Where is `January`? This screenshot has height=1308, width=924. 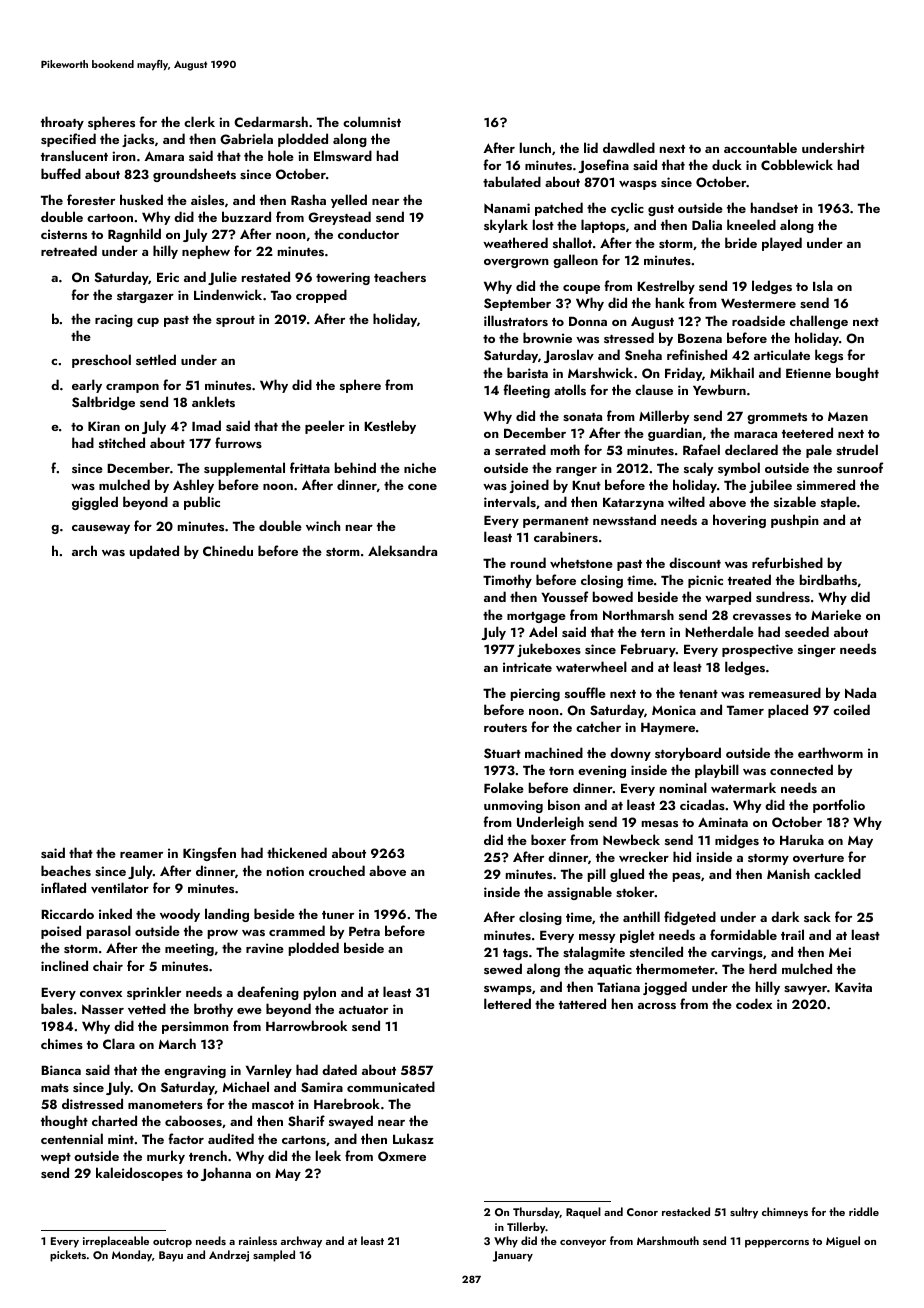 January is located at coordinates (513, 1256).
